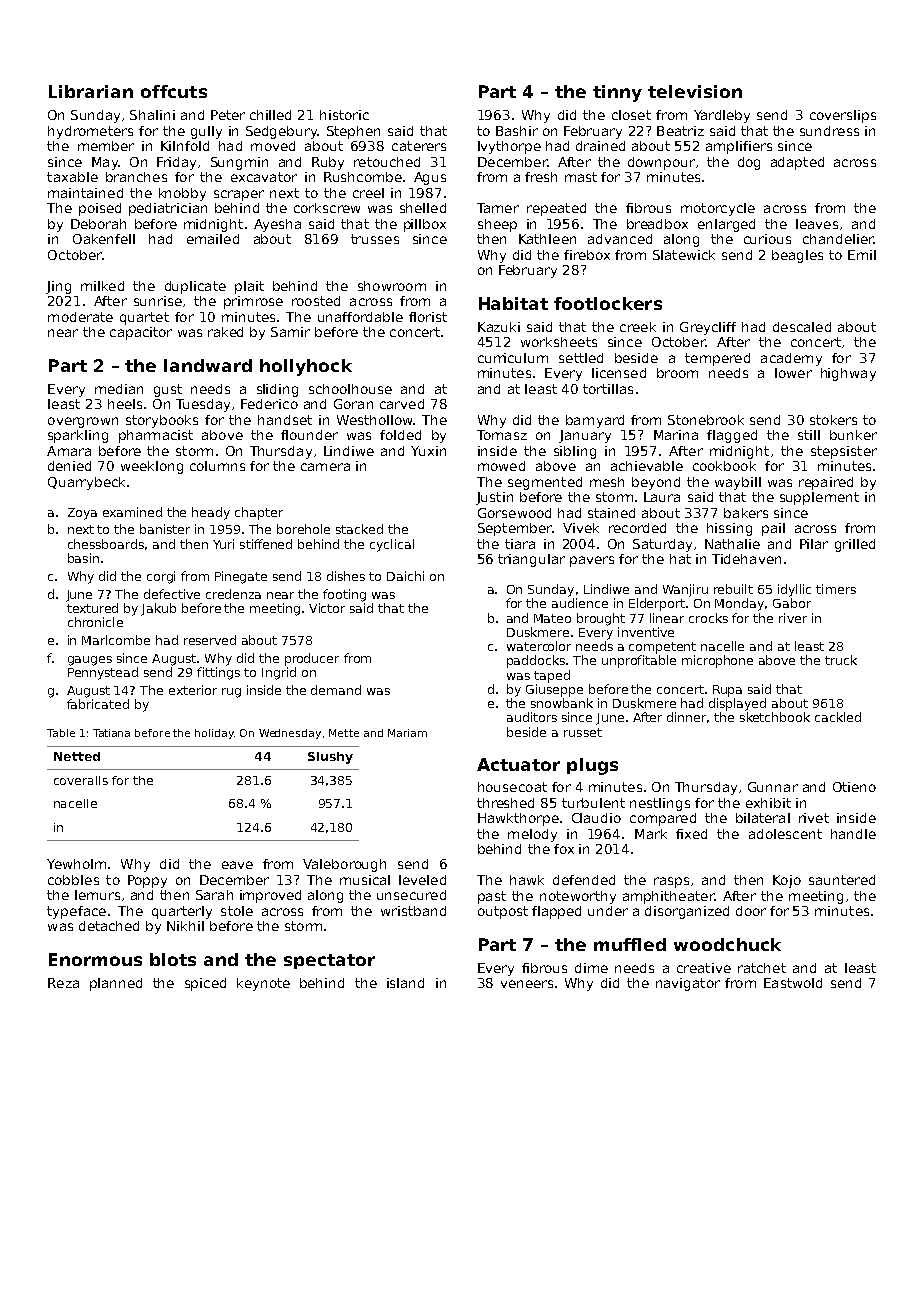 The image size is (924, 1308). Describe the element at coordinates (80, 317) in the document. I see `moderate` at that location.
